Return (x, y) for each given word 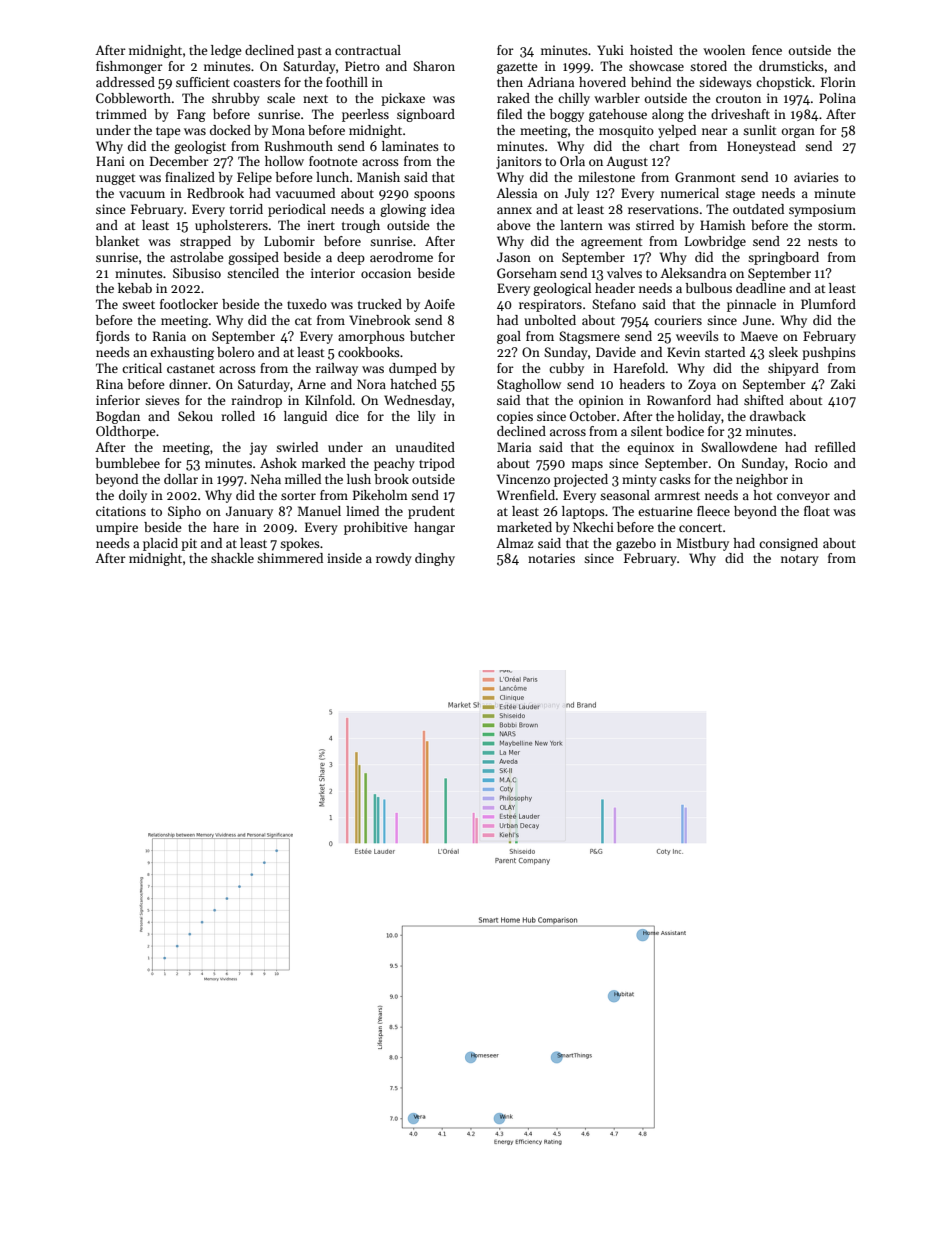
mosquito (626, 131)
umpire (117, 528)
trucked (380, 304)
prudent (431, 512)
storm (835, 226)
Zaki (843, 384)
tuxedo (307, 304)
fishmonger (129, 67)
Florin (838, 82)
